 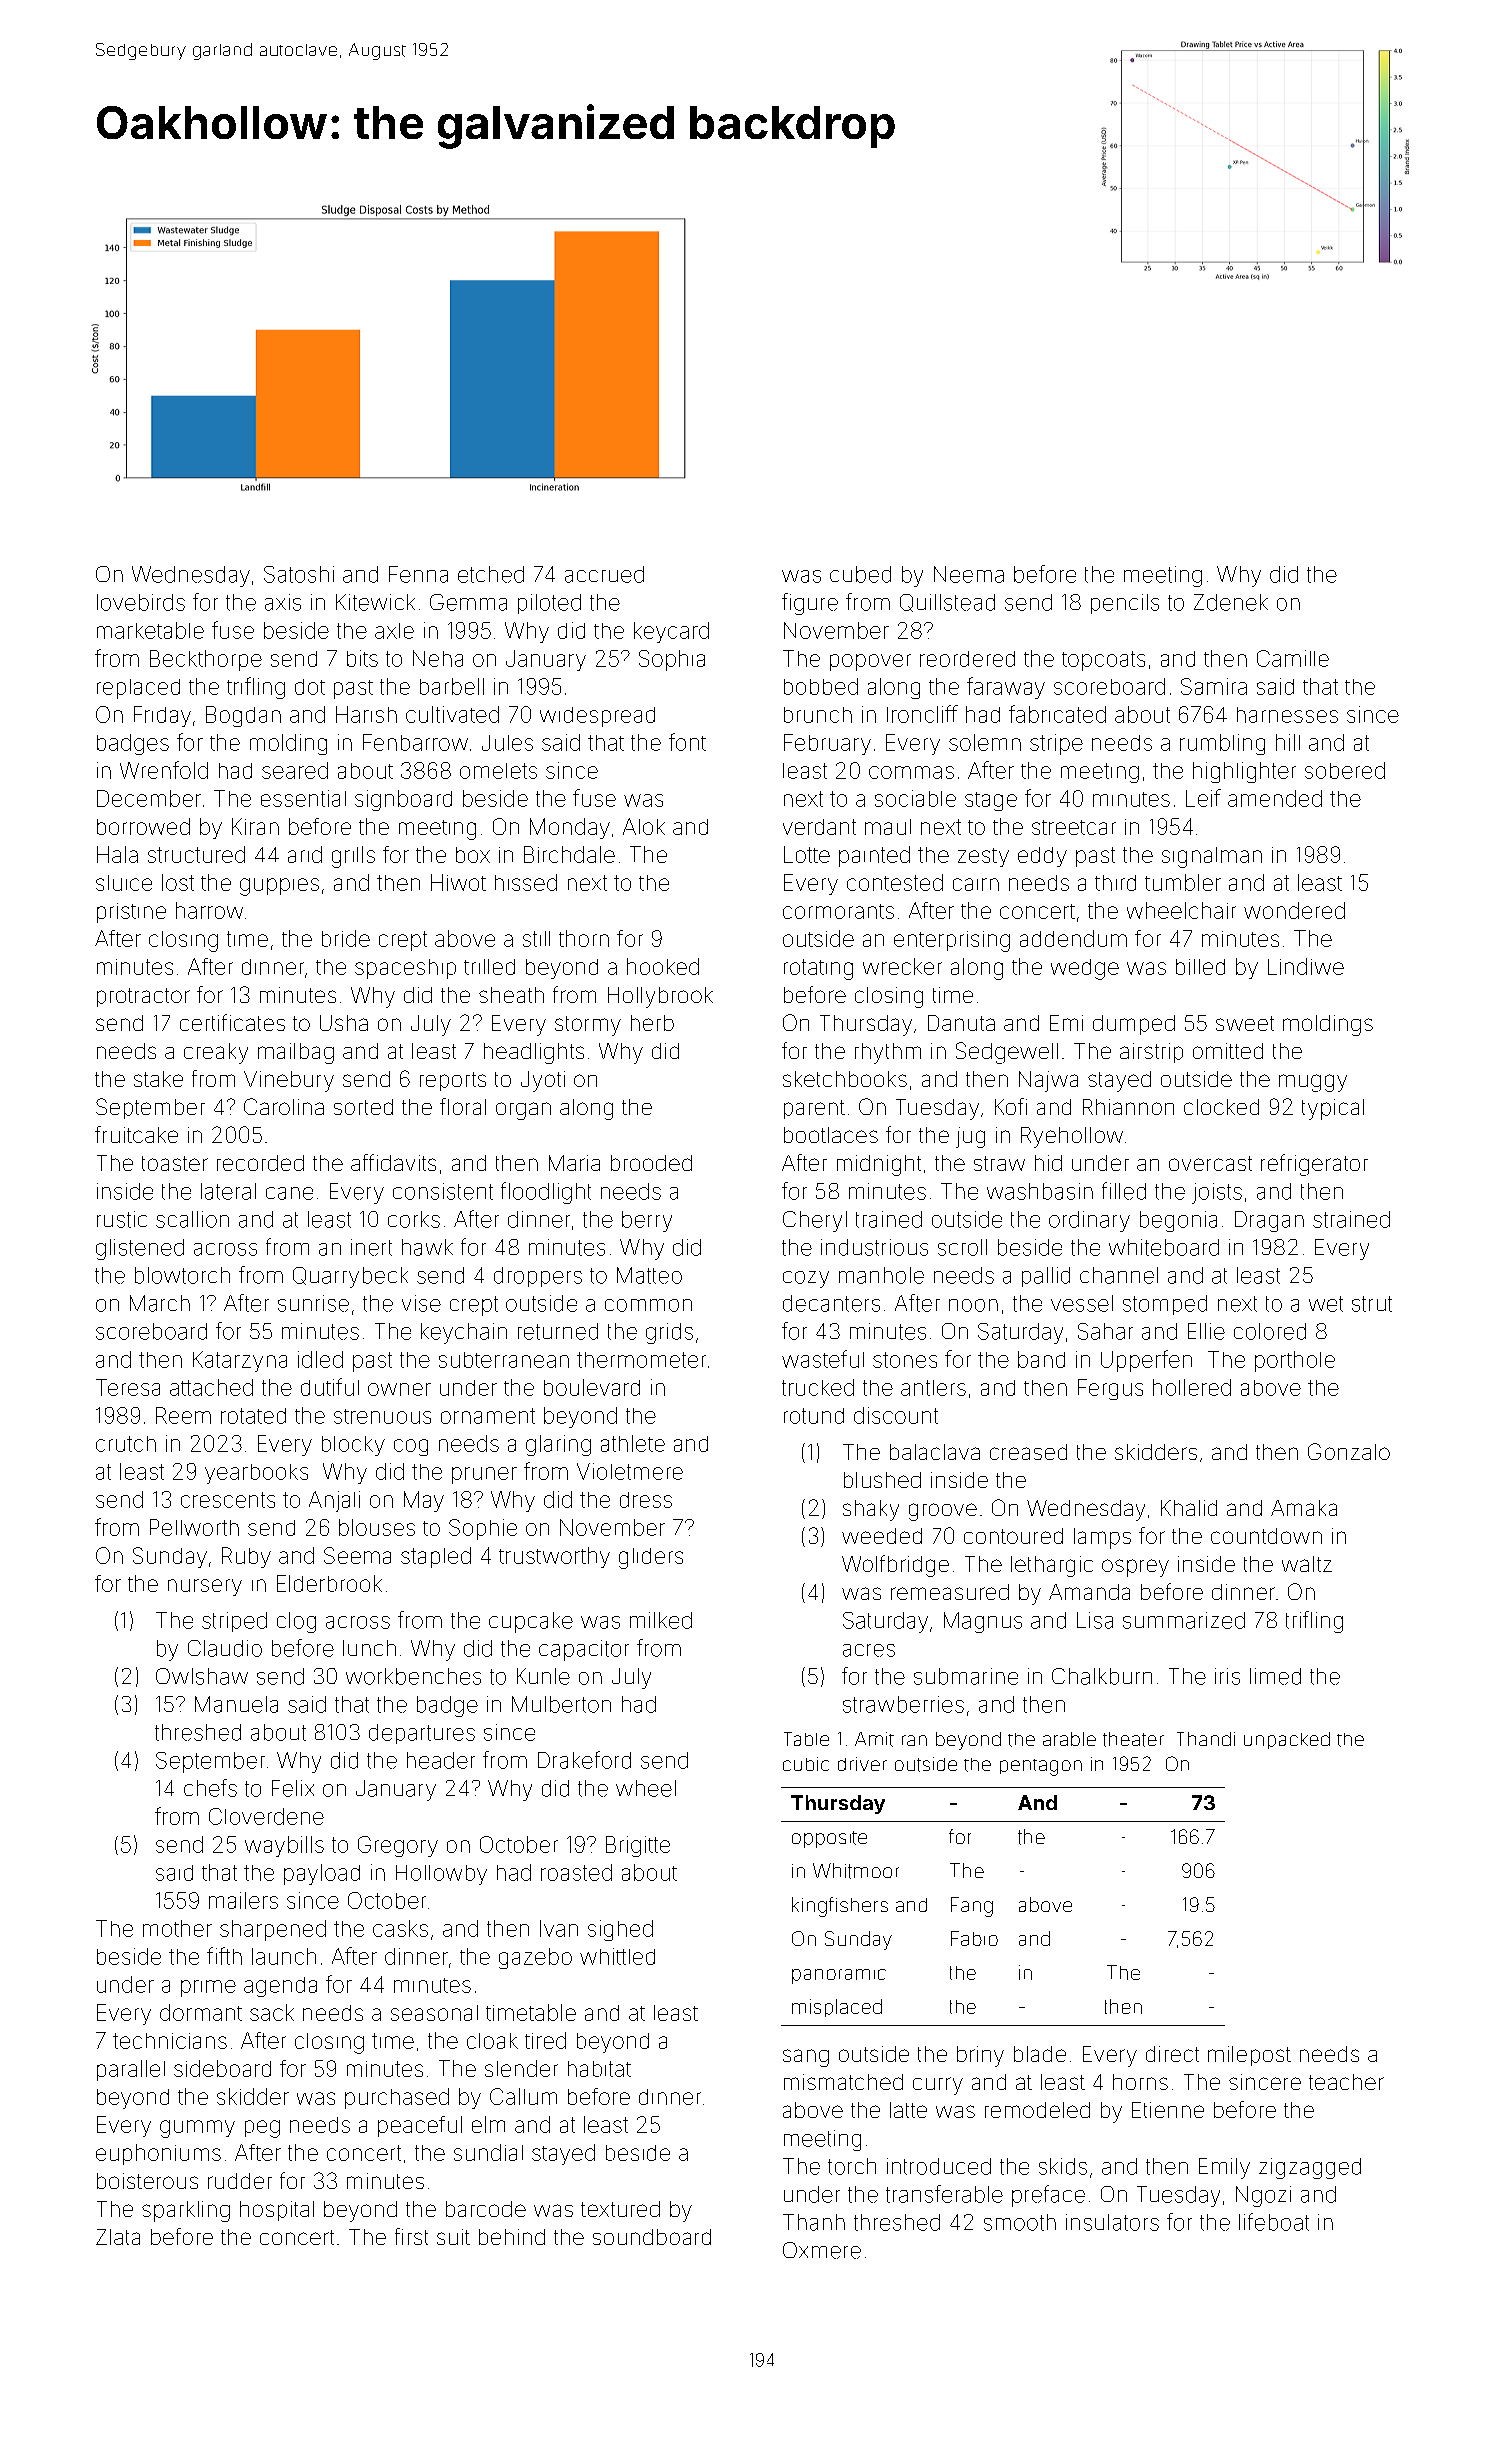 What do you see at coordinates (1231, 602) in the screenshot?
I see `Zdenek` at bounding box center [1231, 602].
